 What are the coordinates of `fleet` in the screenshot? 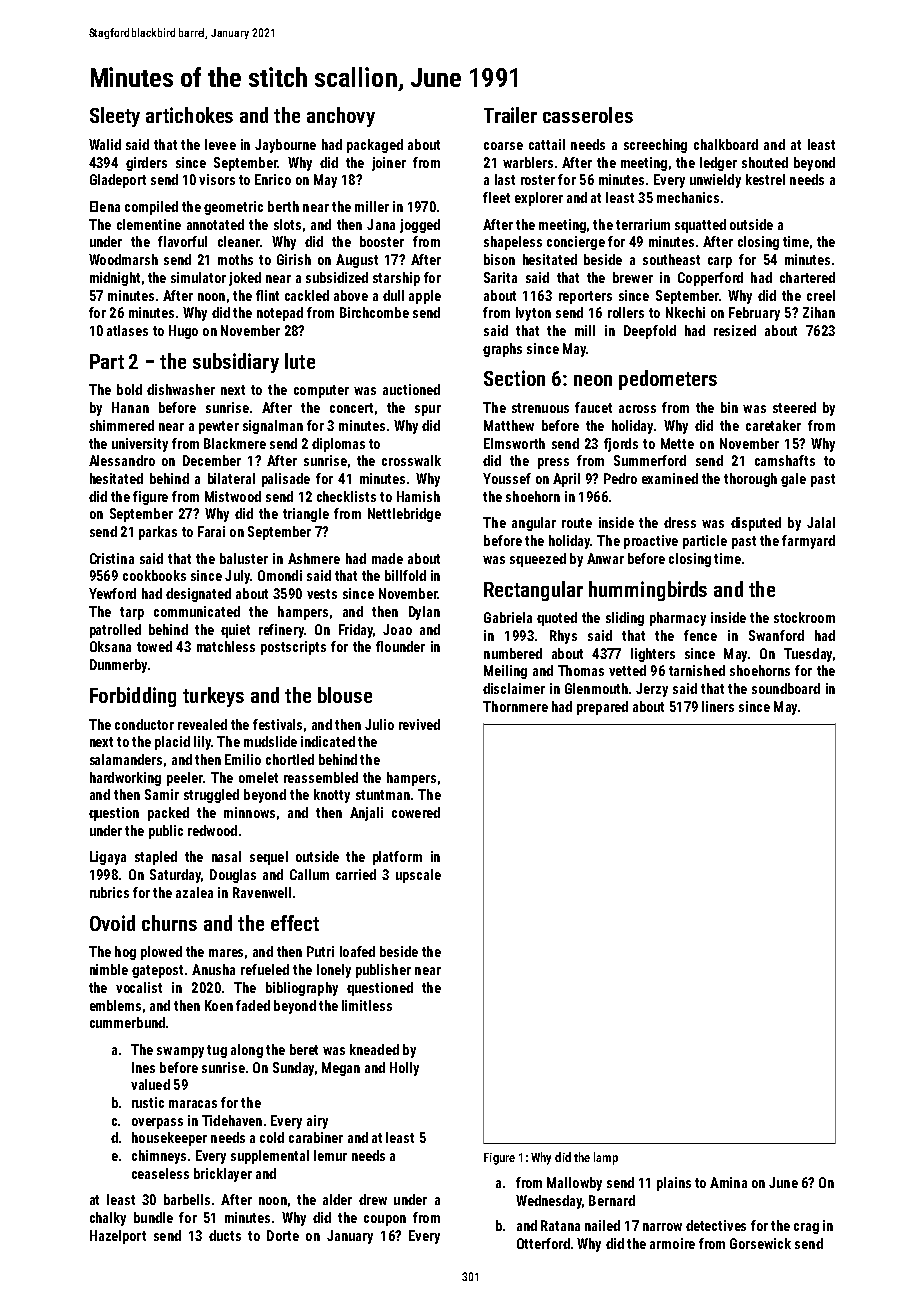 It's located at (496, 197).
